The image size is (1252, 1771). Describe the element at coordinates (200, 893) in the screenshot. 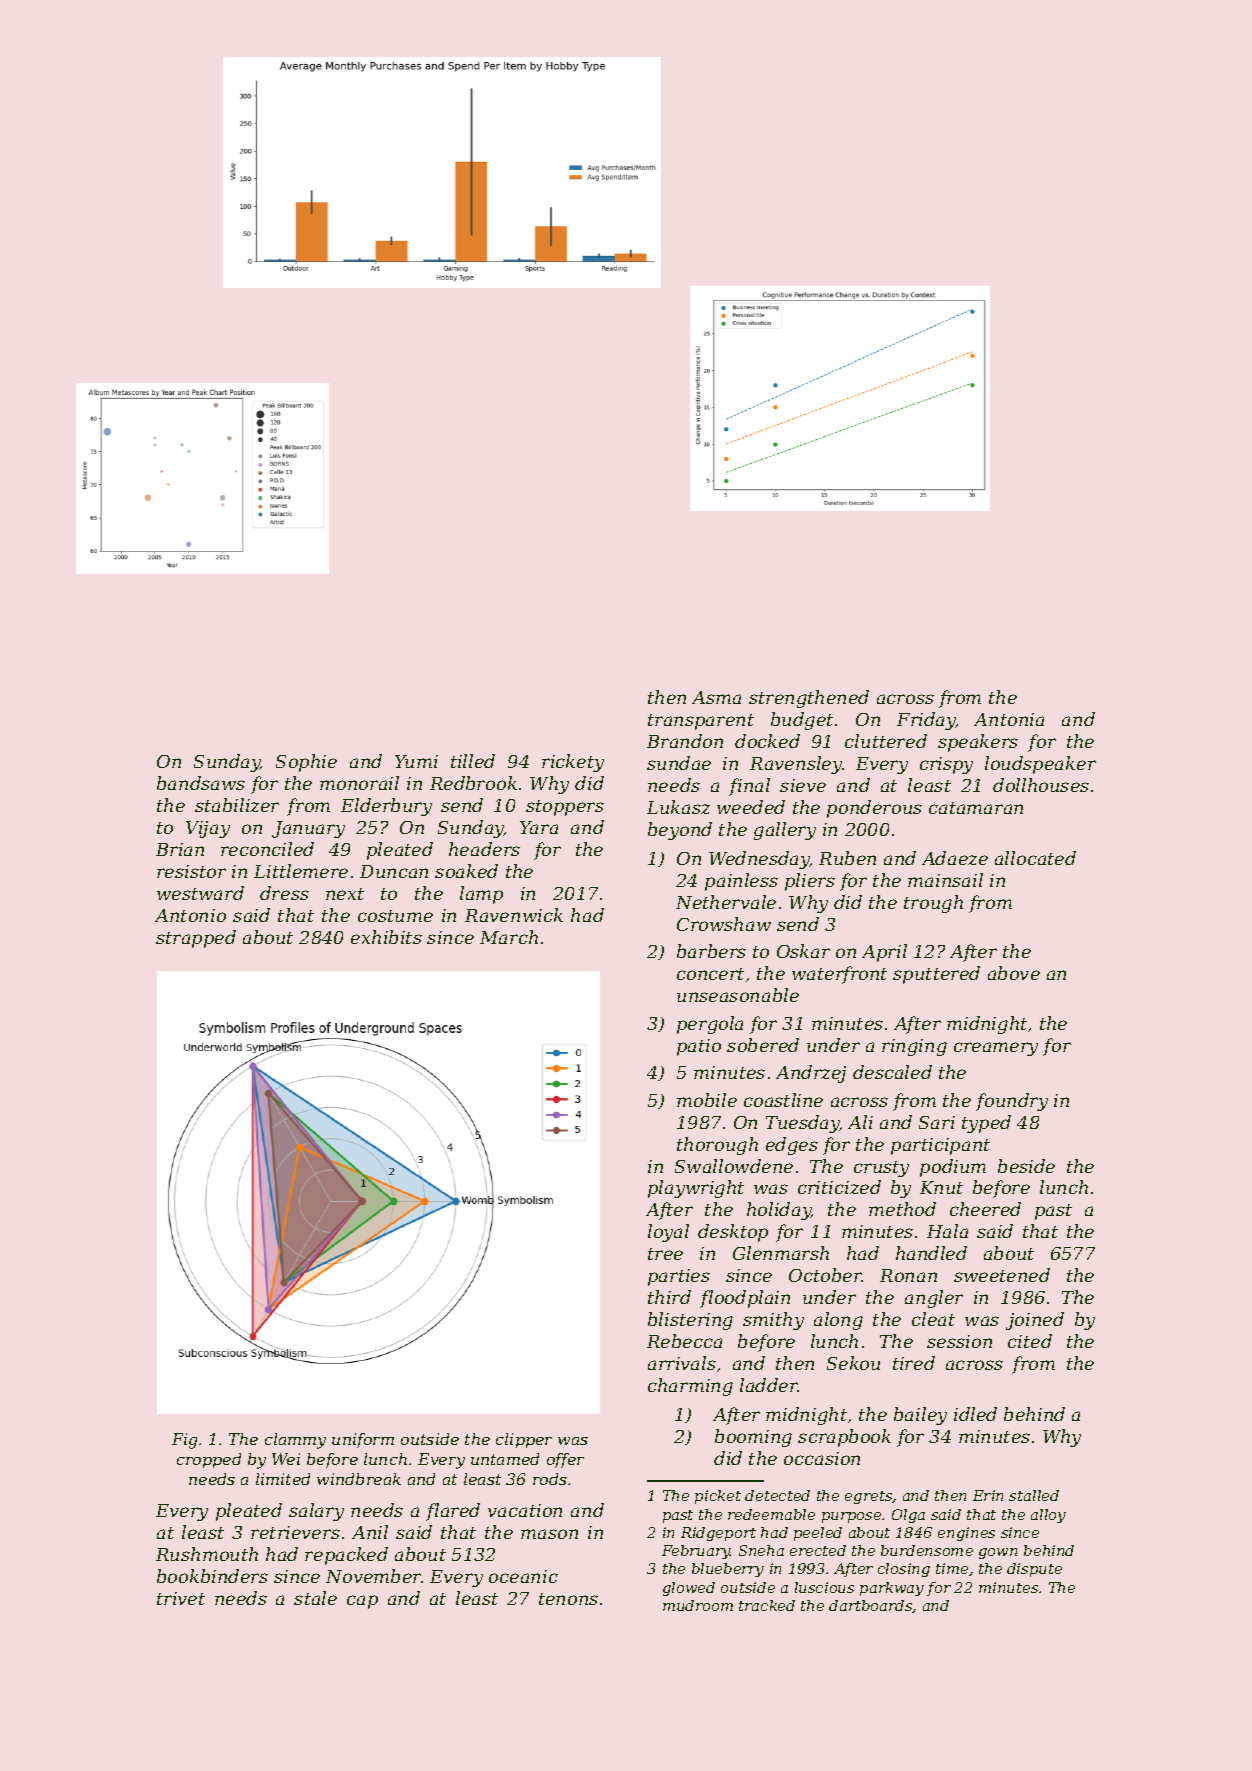

I see `westward` at that location.
